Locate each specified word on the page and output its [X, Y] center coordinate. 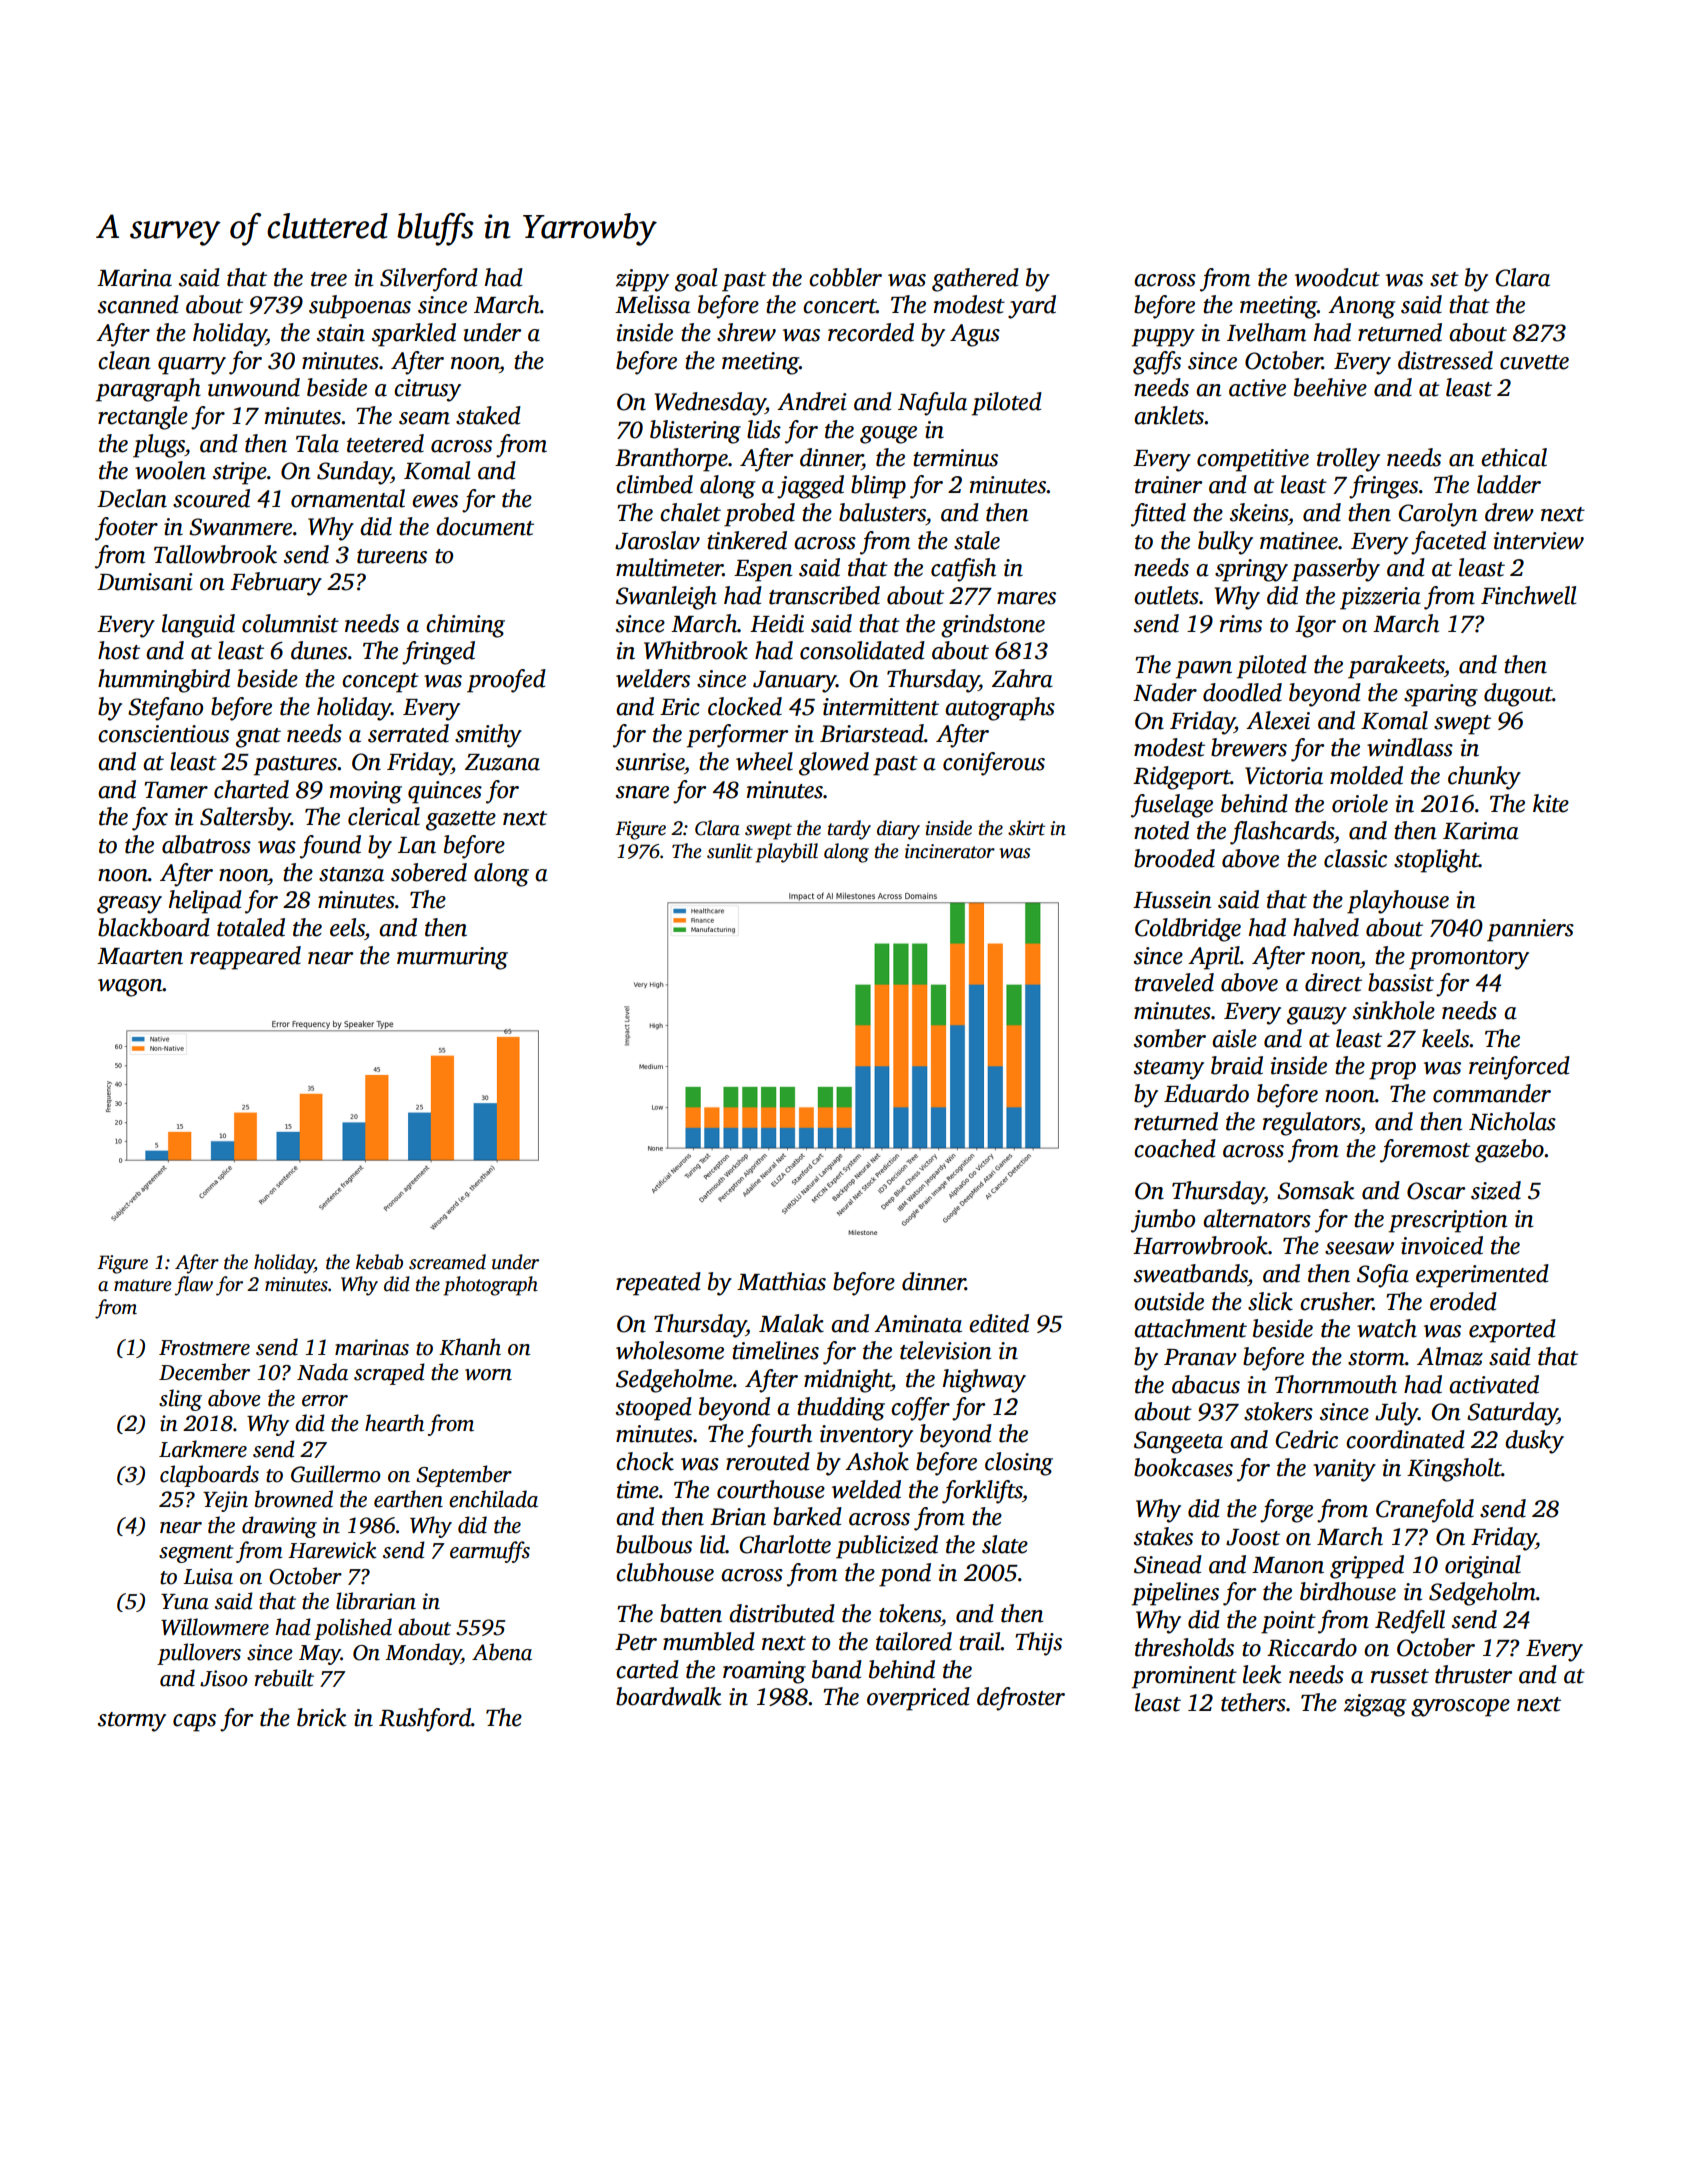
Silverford [429, 280]
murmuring [452, 958]
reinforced [1519, 1068]
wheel [764, 761]
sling [180, 1400]
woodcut [1337, 277]
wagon [130, 988]
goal [696, 280]
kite [1551, 803]
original [1483, 1567]
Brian [738, 1517]
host [119, 650]
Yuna [185, 1602]
